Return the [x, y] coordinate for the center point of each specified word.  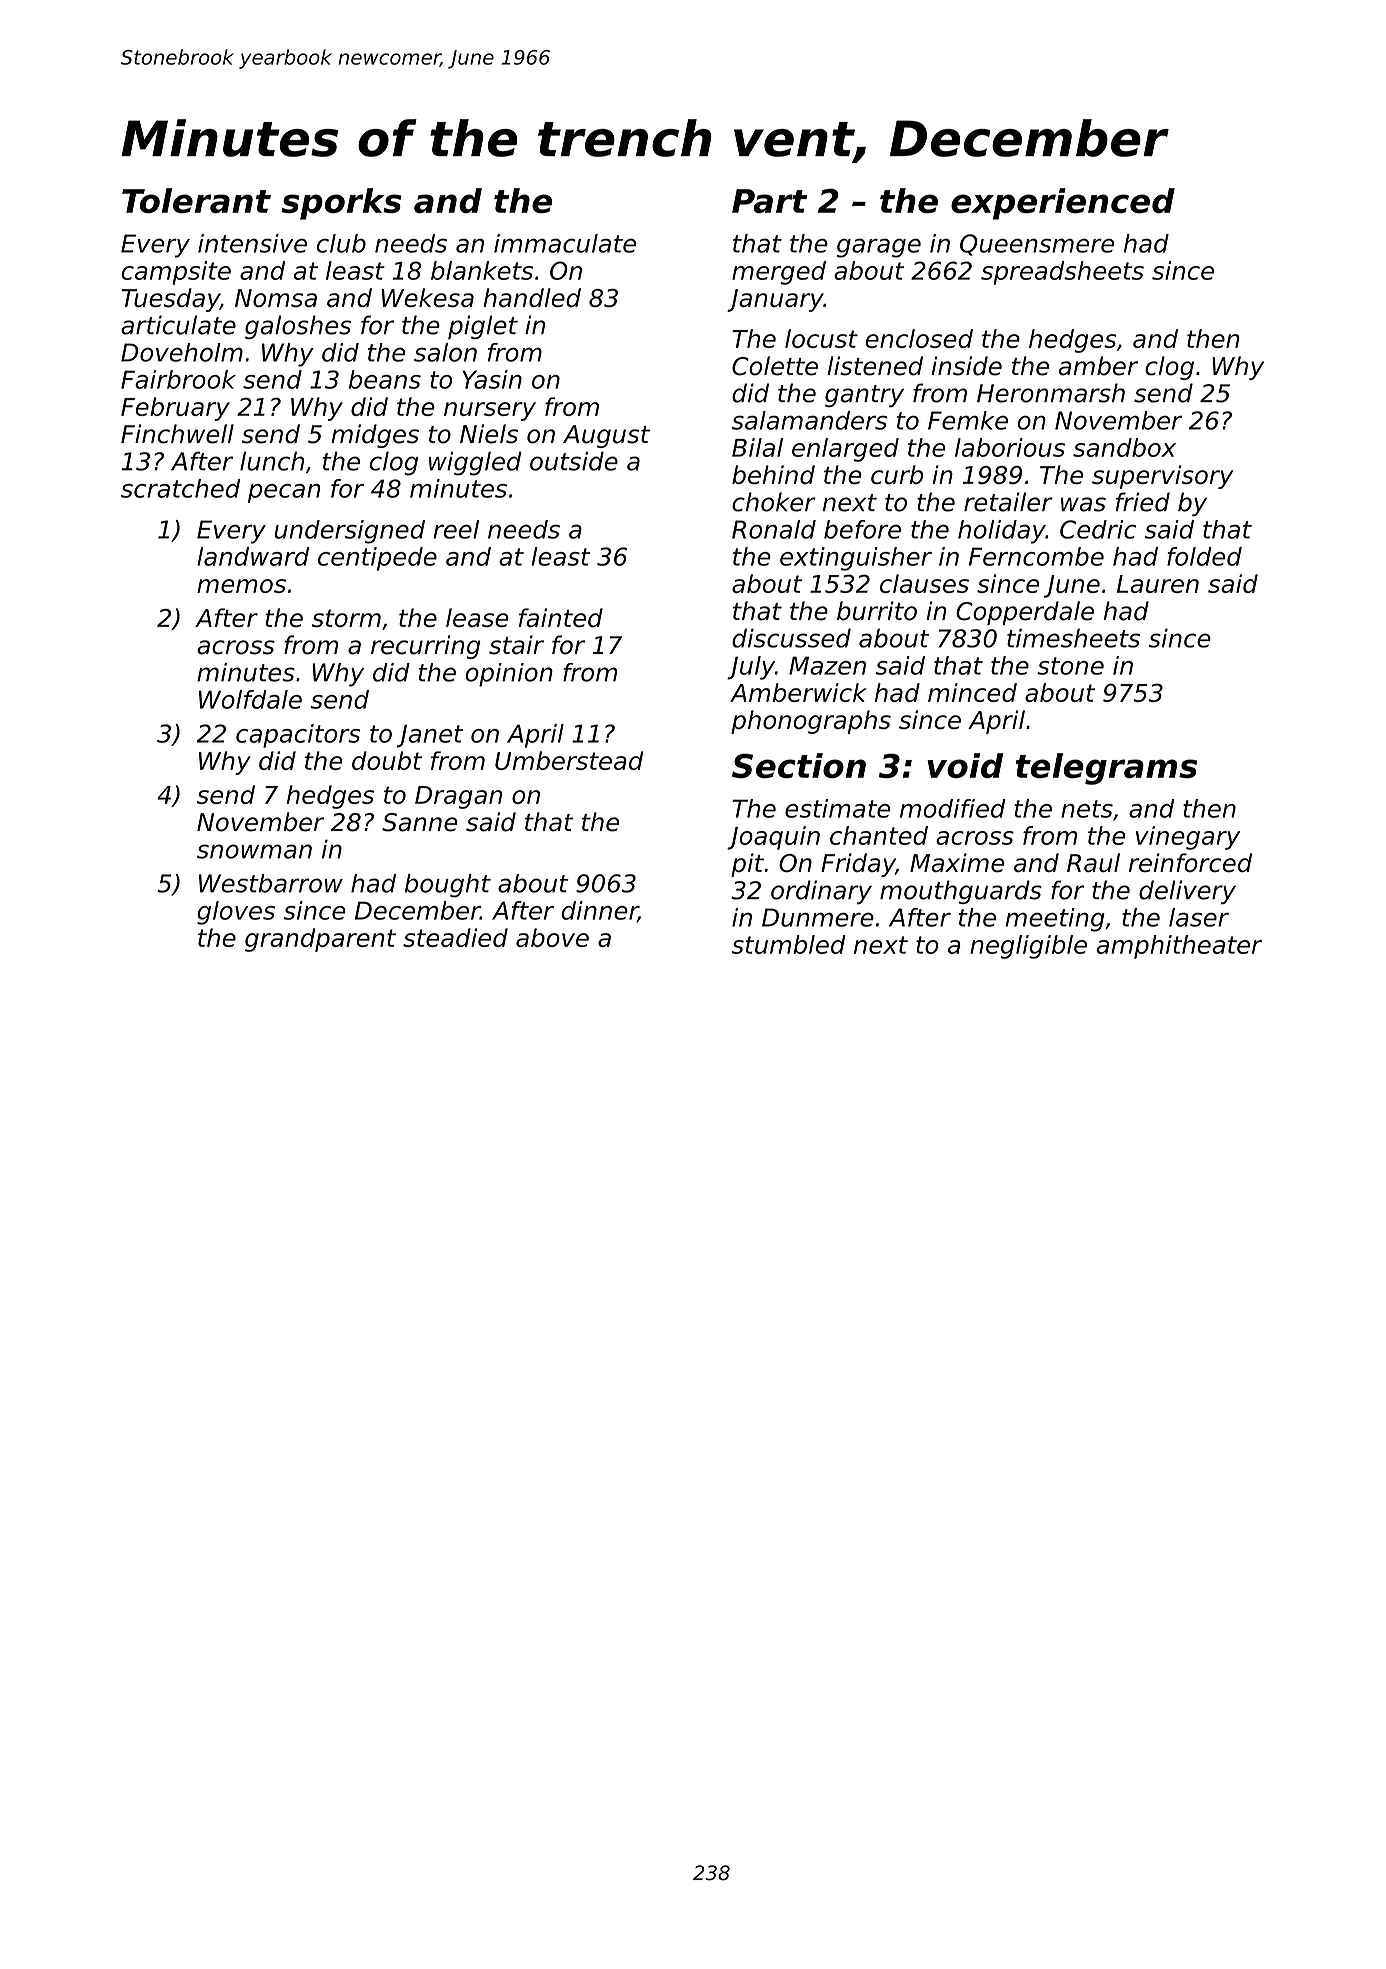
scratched [180, 488]
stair [516, 645]
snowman [254, 851]
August [606, 436]
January [775, 300]
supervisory [1162, 477]
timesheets [1073, 638]
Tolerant [196, 200]
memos [241, 586]
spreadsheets [1062, 273]
